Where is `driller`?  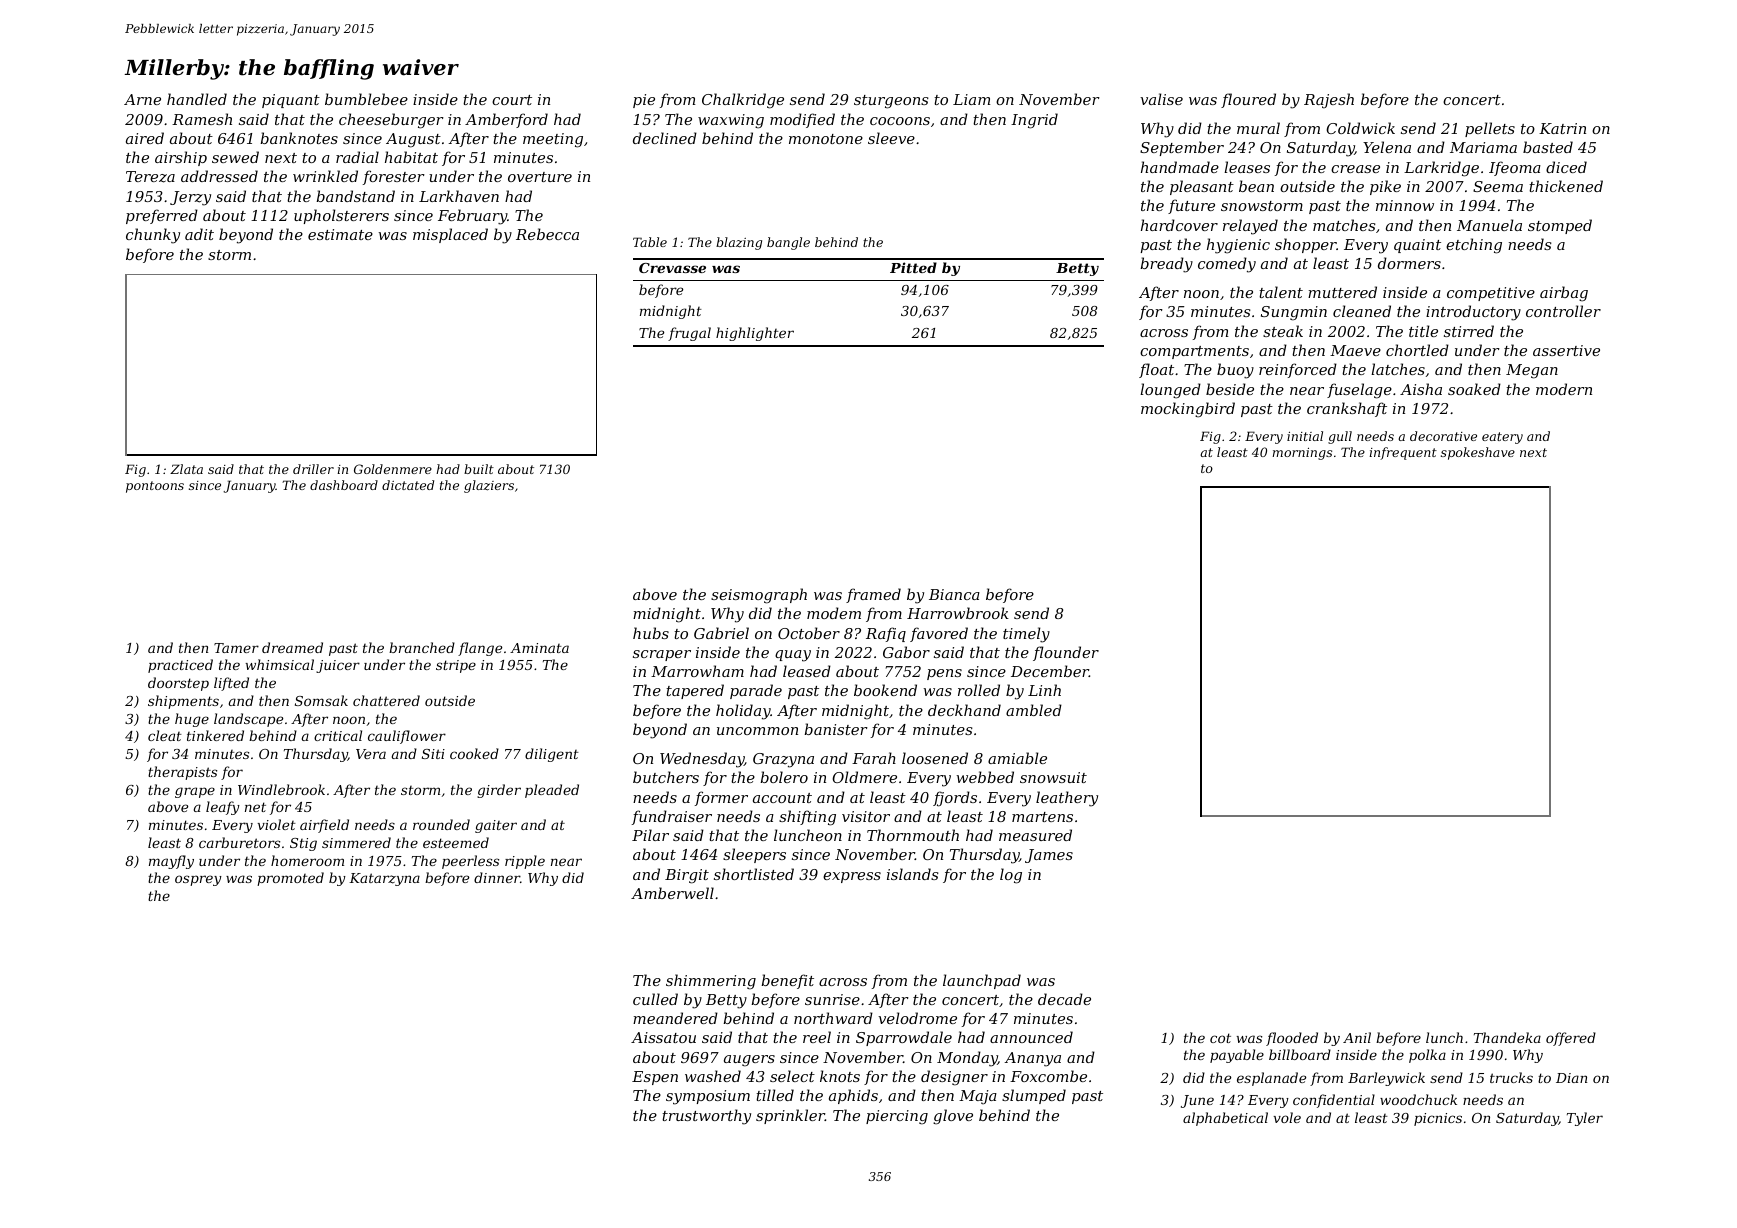 driller is located at coordinates (313, 469).
